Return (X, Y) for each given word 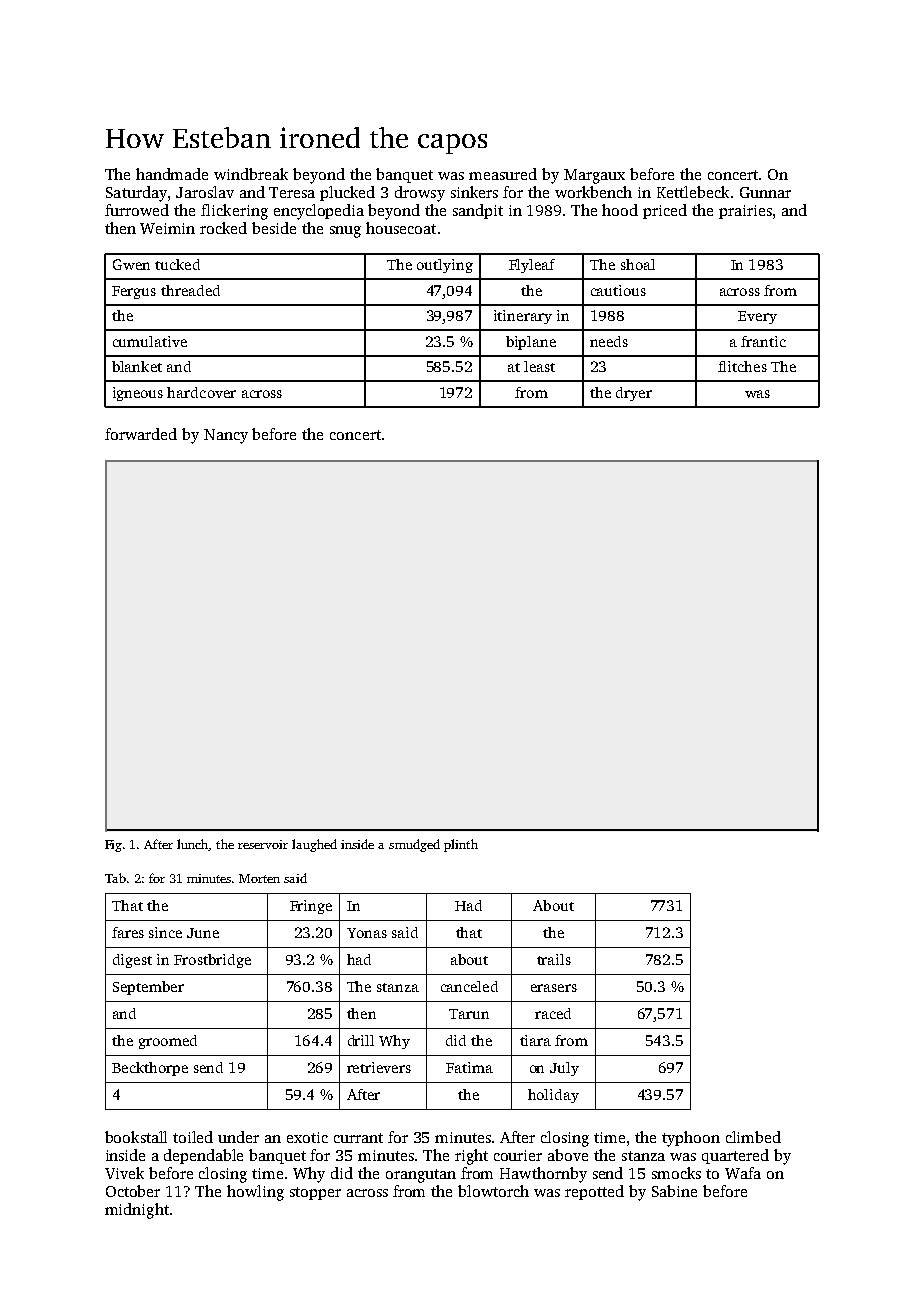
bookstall (136, 1137)
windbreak (251, 174)
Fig (113, 846)
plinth (461, 845)
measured (503, 174)
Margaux (594, 176)
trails (554, 959)
